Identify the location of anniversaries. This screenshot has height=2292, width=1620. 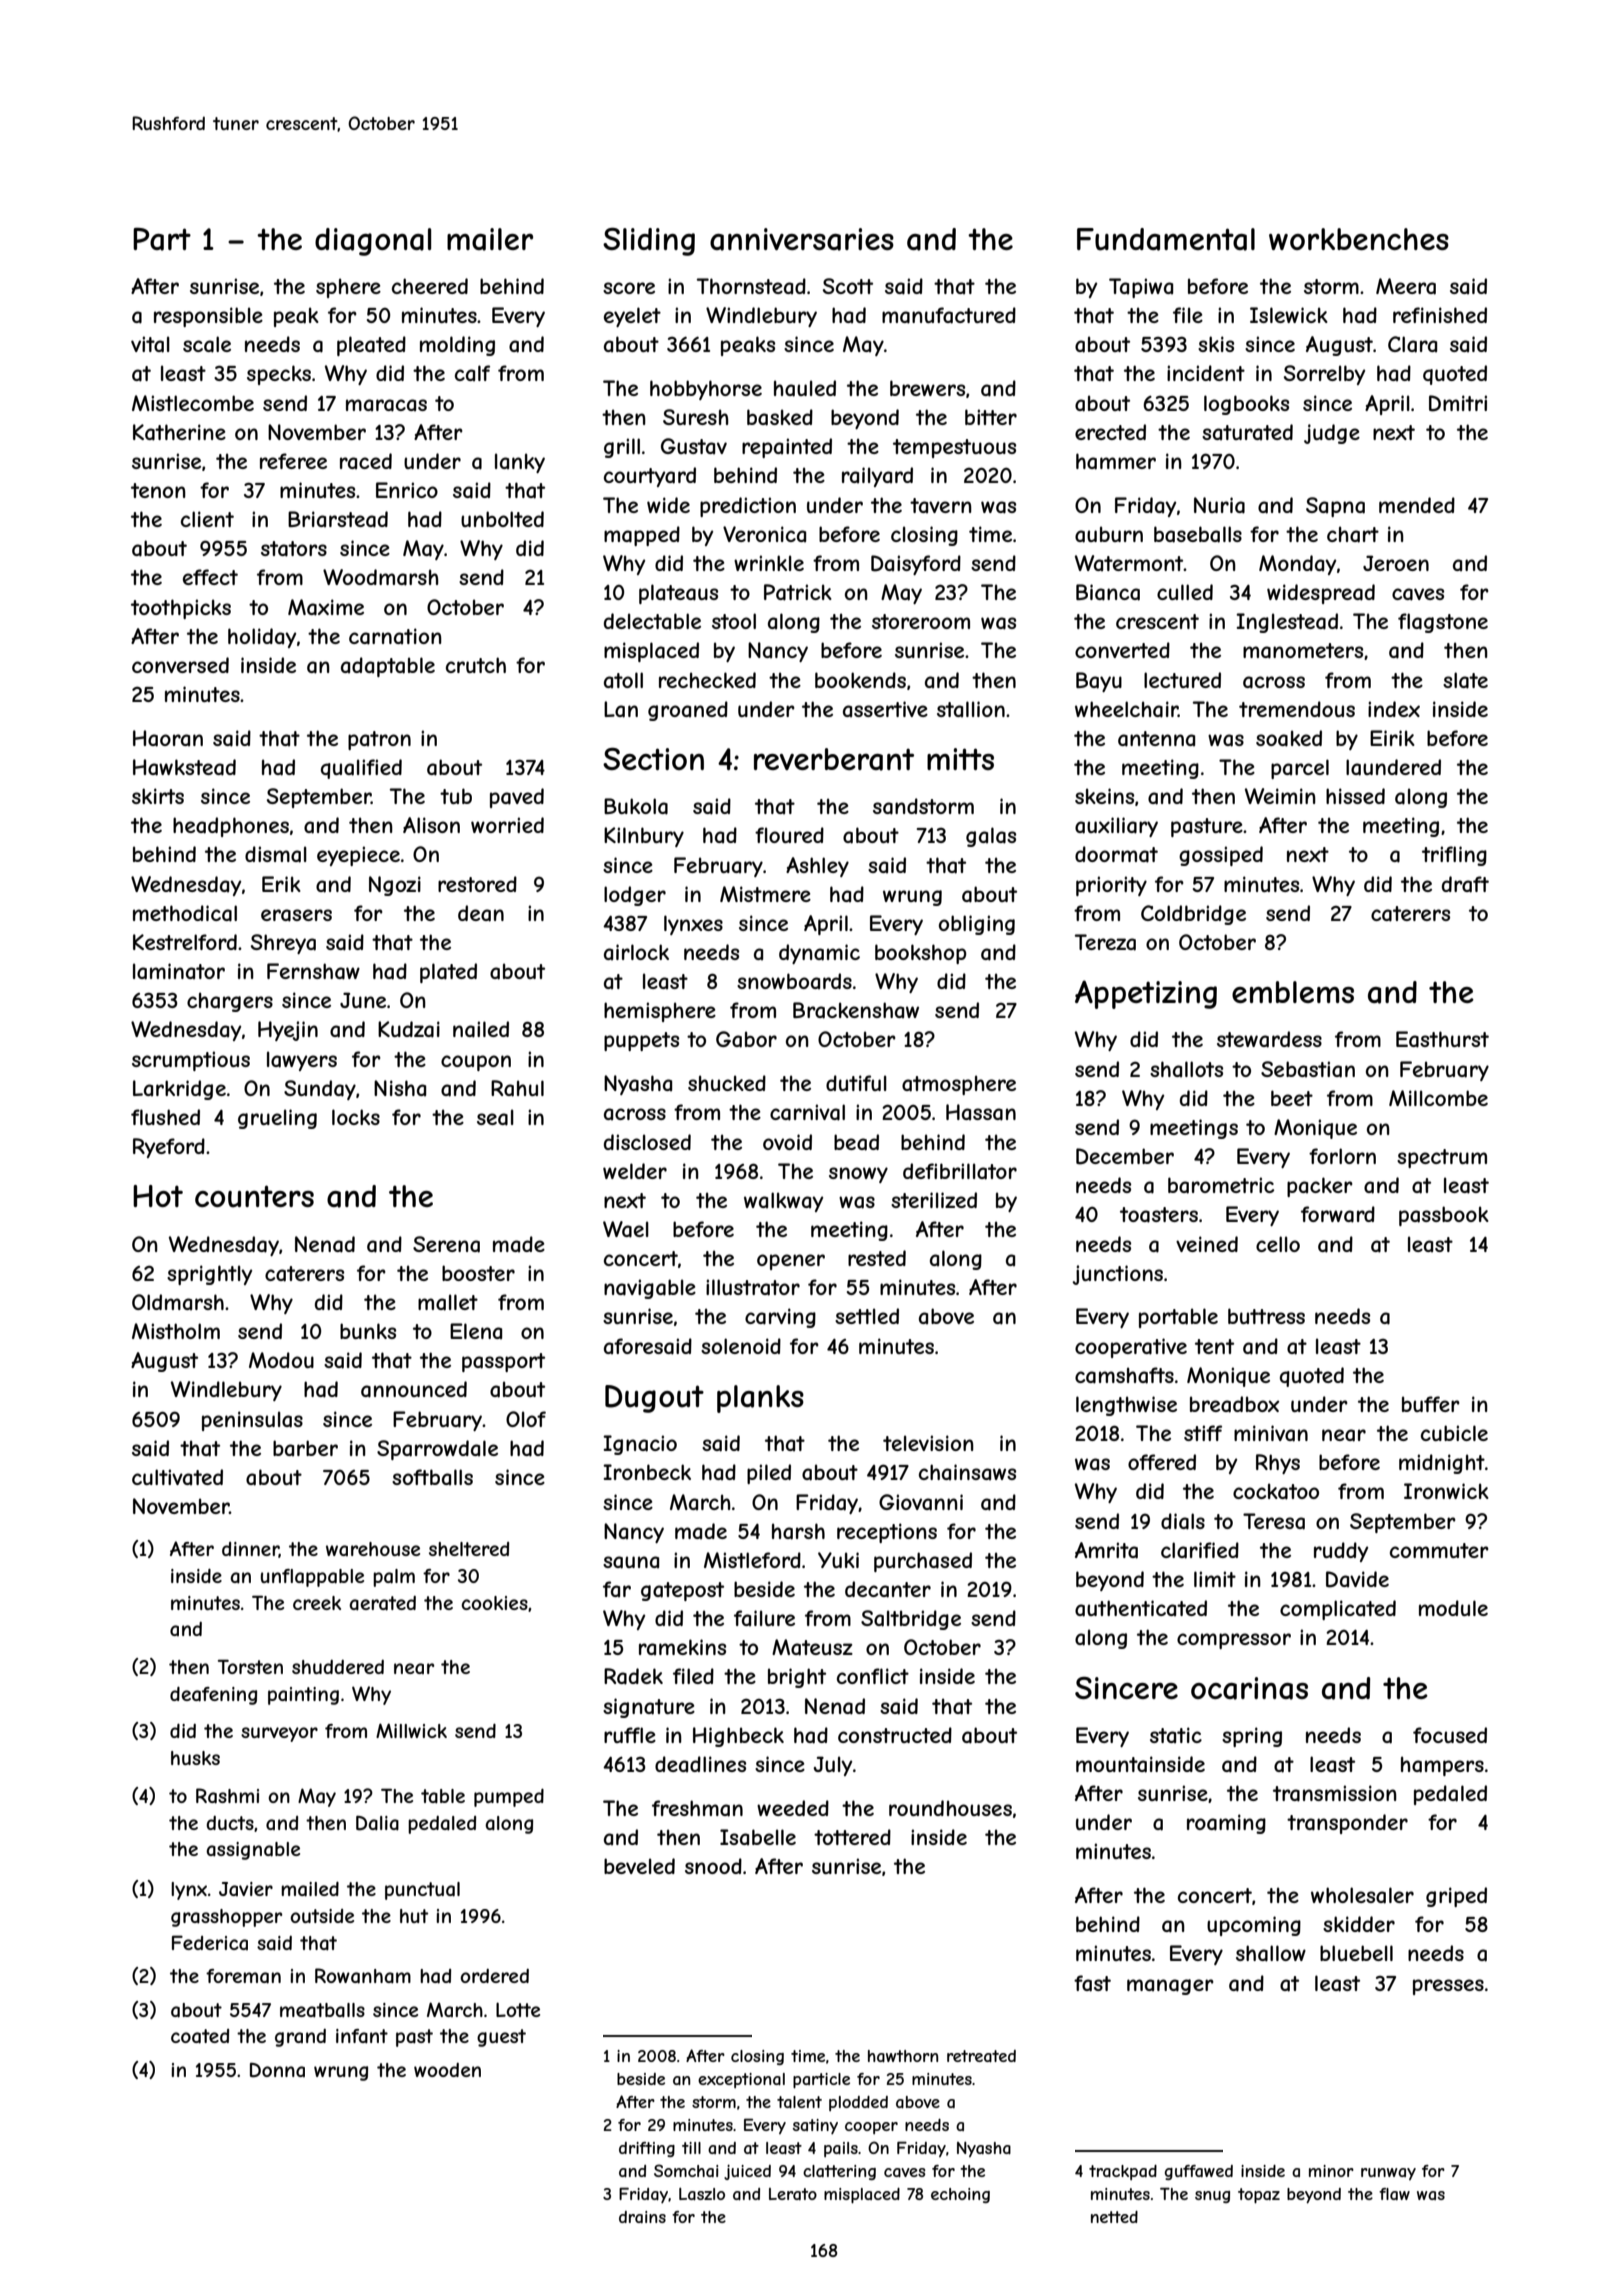
(802, 239).
